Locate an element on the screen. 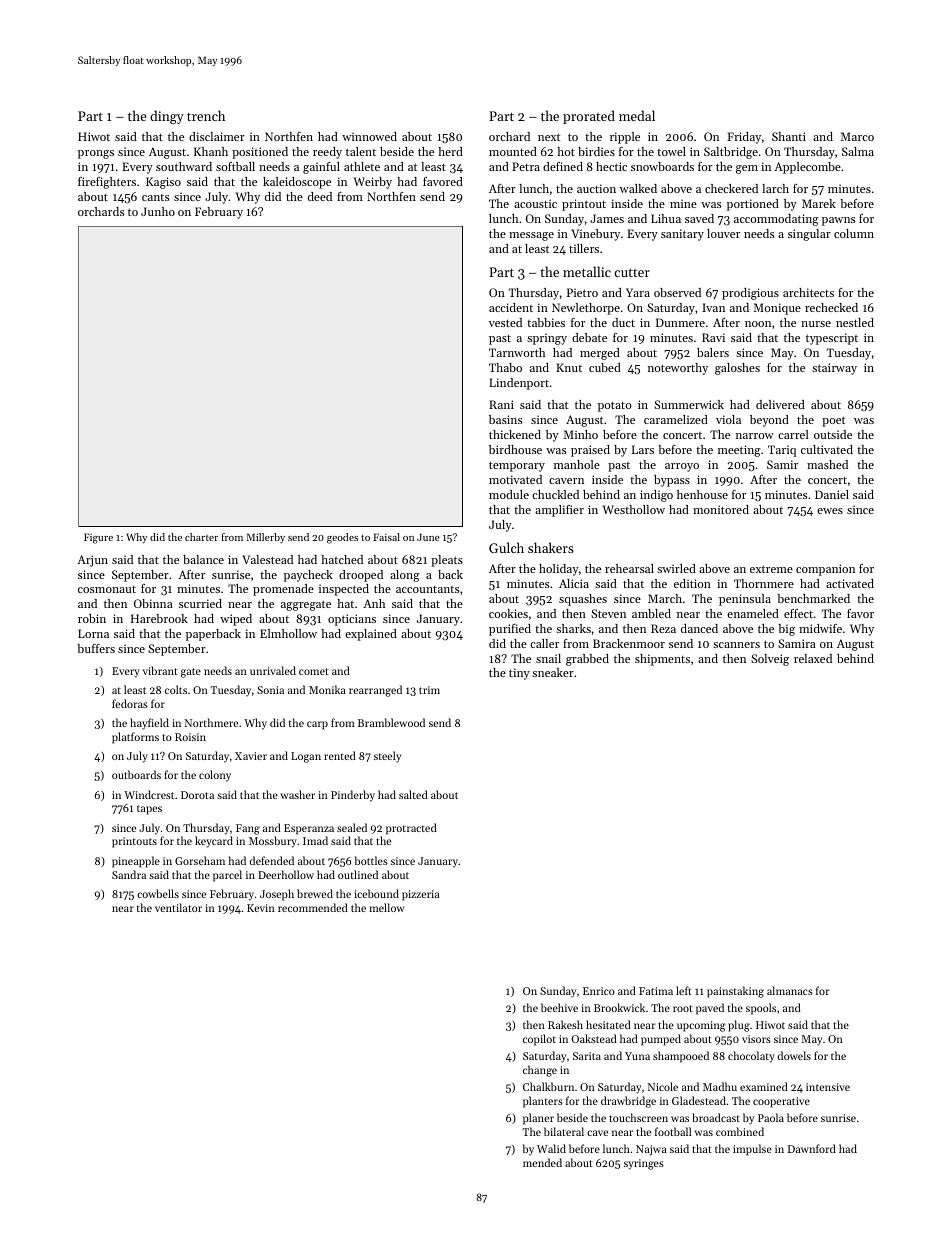  ventilator is located at coordinates (178, 907).
